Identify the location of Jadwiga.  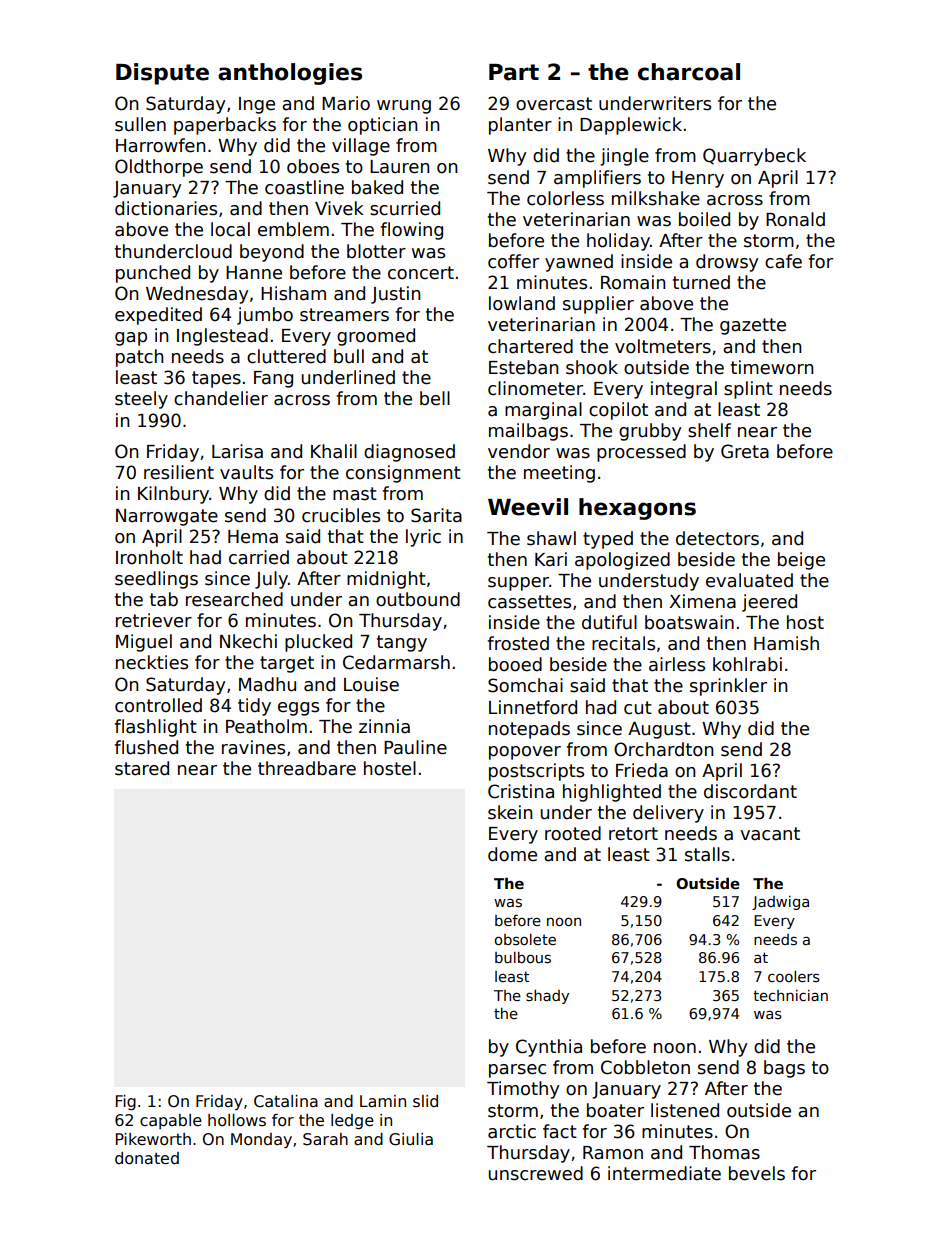
(780, 903).
